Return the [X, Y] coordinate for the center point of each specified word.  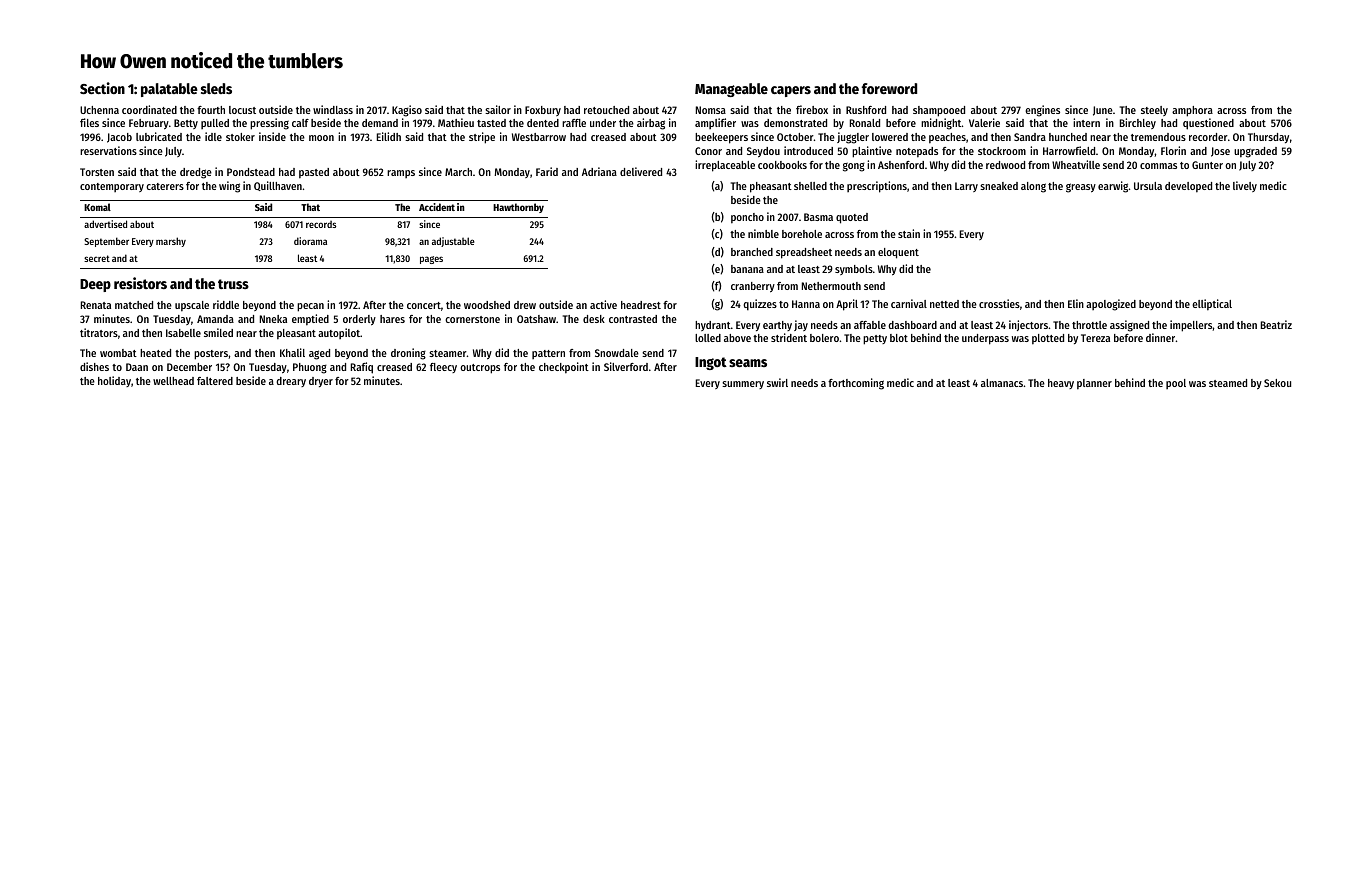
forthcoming [856, 384]
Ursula [1148, 186]
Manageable [731, 90]
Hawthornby [518, 208]
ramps [401, 174]
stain [909, 233]
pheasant [771, 187]
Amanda [215, 319]
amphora [1192, 111]
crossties [999, 303]
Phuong [310, 368]
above [737, 338]
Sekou [1277, 383]
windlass [333, 109]
